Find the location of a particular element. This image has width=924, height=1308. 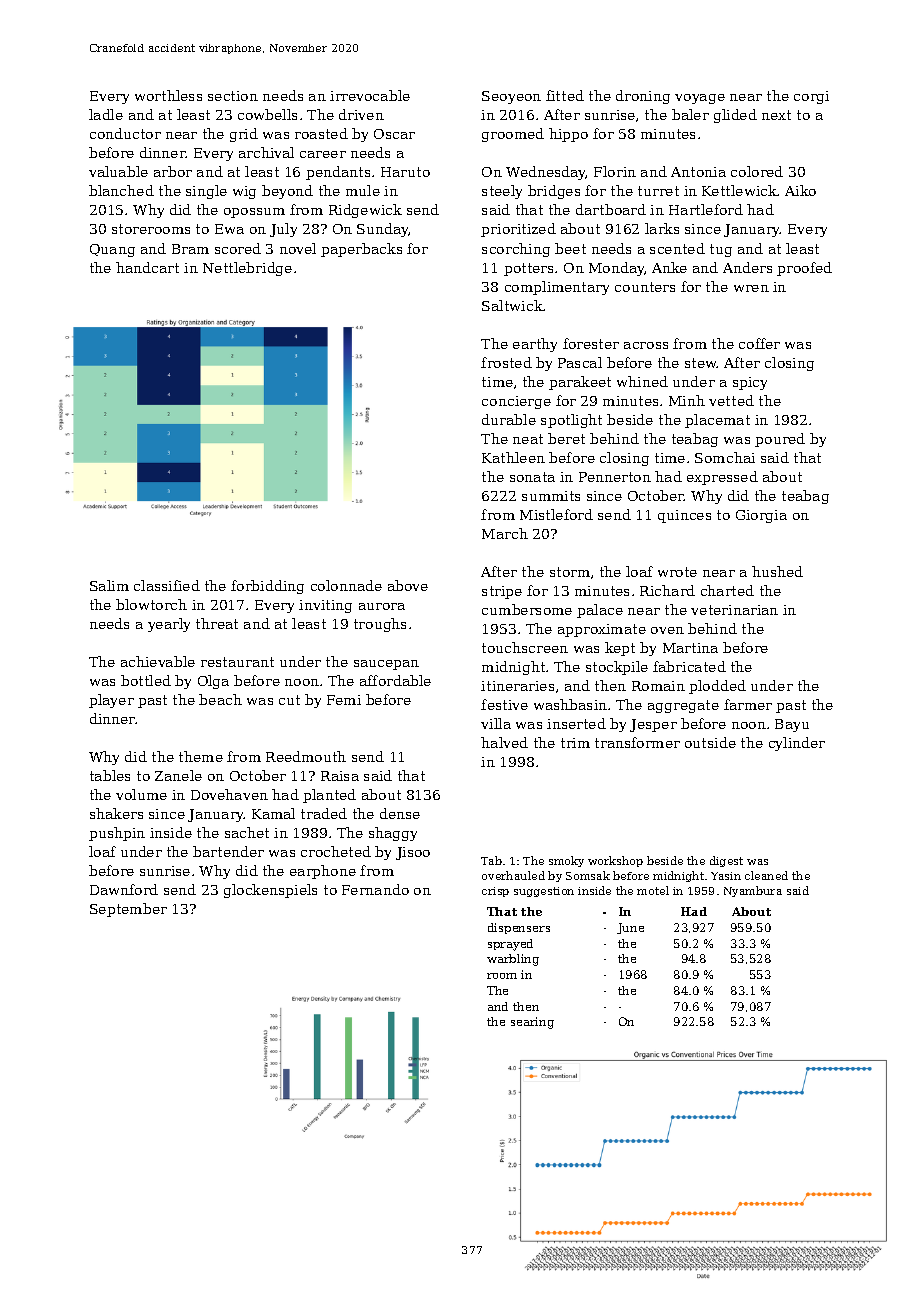

Dawnford is located at coordinates (124, 889).
